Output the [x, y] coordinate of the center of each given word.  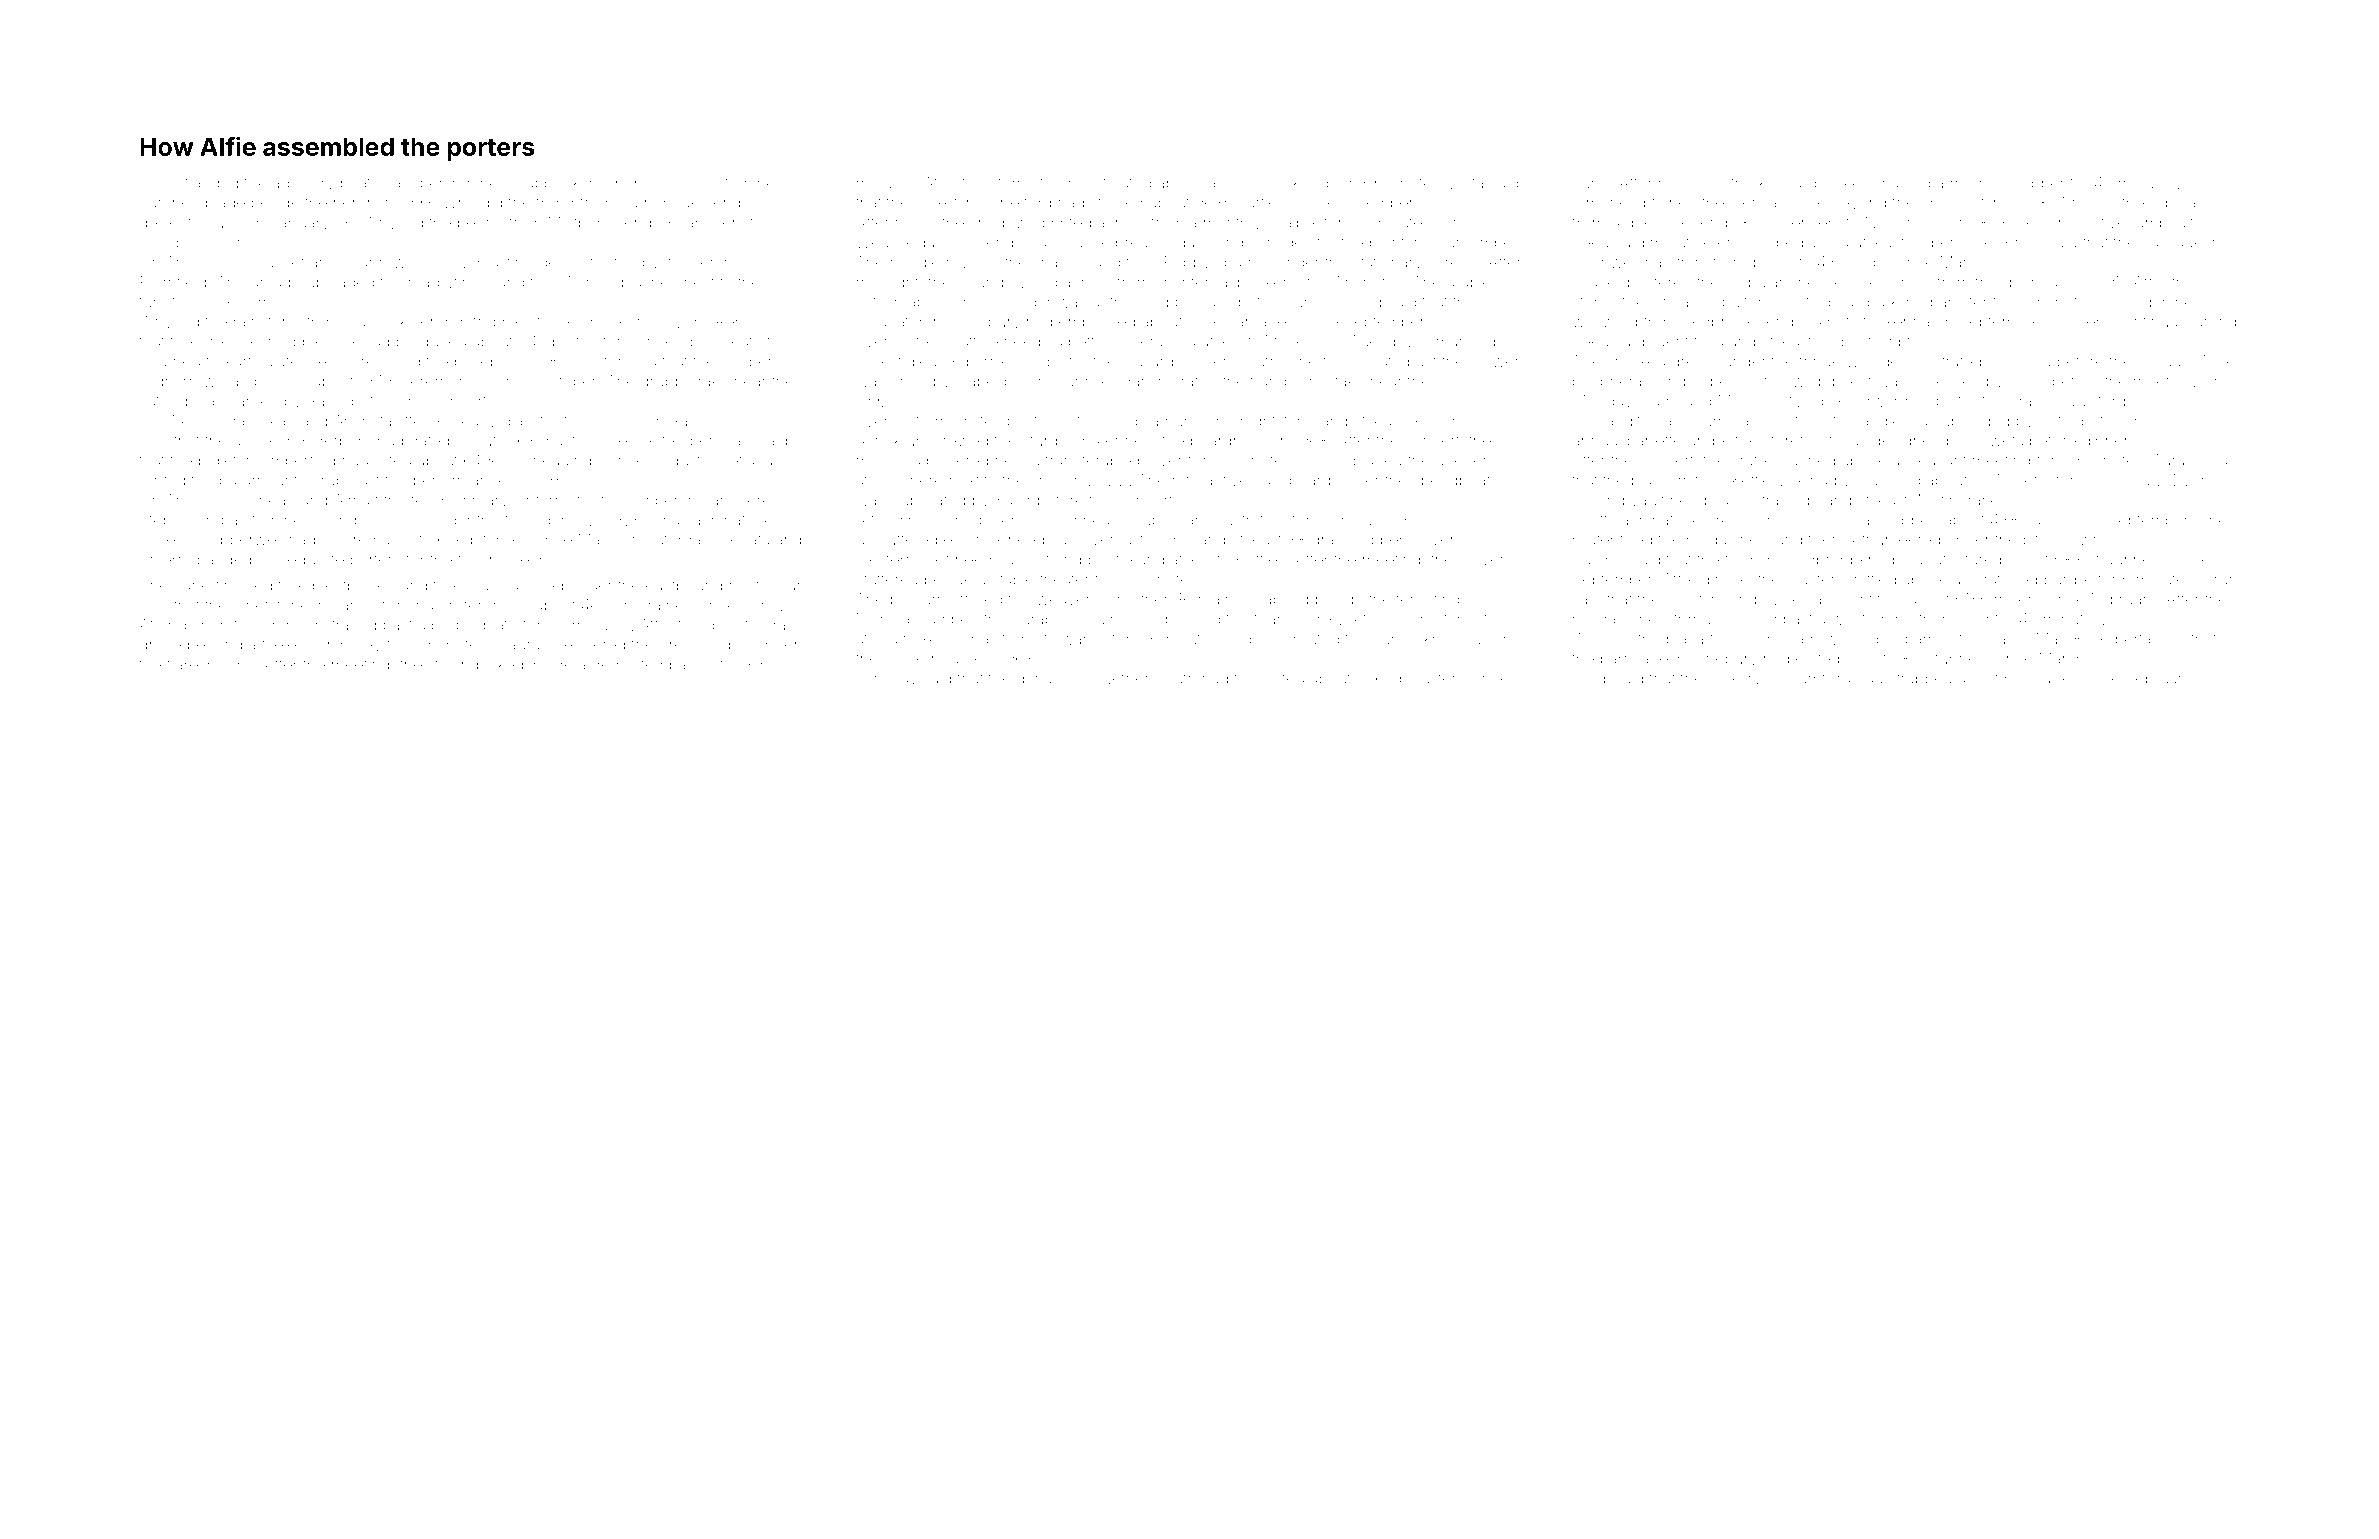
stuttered [887, 580]
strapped [1921, 680]
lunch [1311, 302]
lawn [2084, 540]
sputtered [1747, 302]
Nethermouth [1148, 678]
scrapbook [542, 183]
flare [182, 664]
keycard [1788, 184]
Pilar [358, 262]
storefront [1798, 440]
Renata [745, 539]
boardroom [1230, 441]
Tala [738, 440]
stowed [1117, 203]
